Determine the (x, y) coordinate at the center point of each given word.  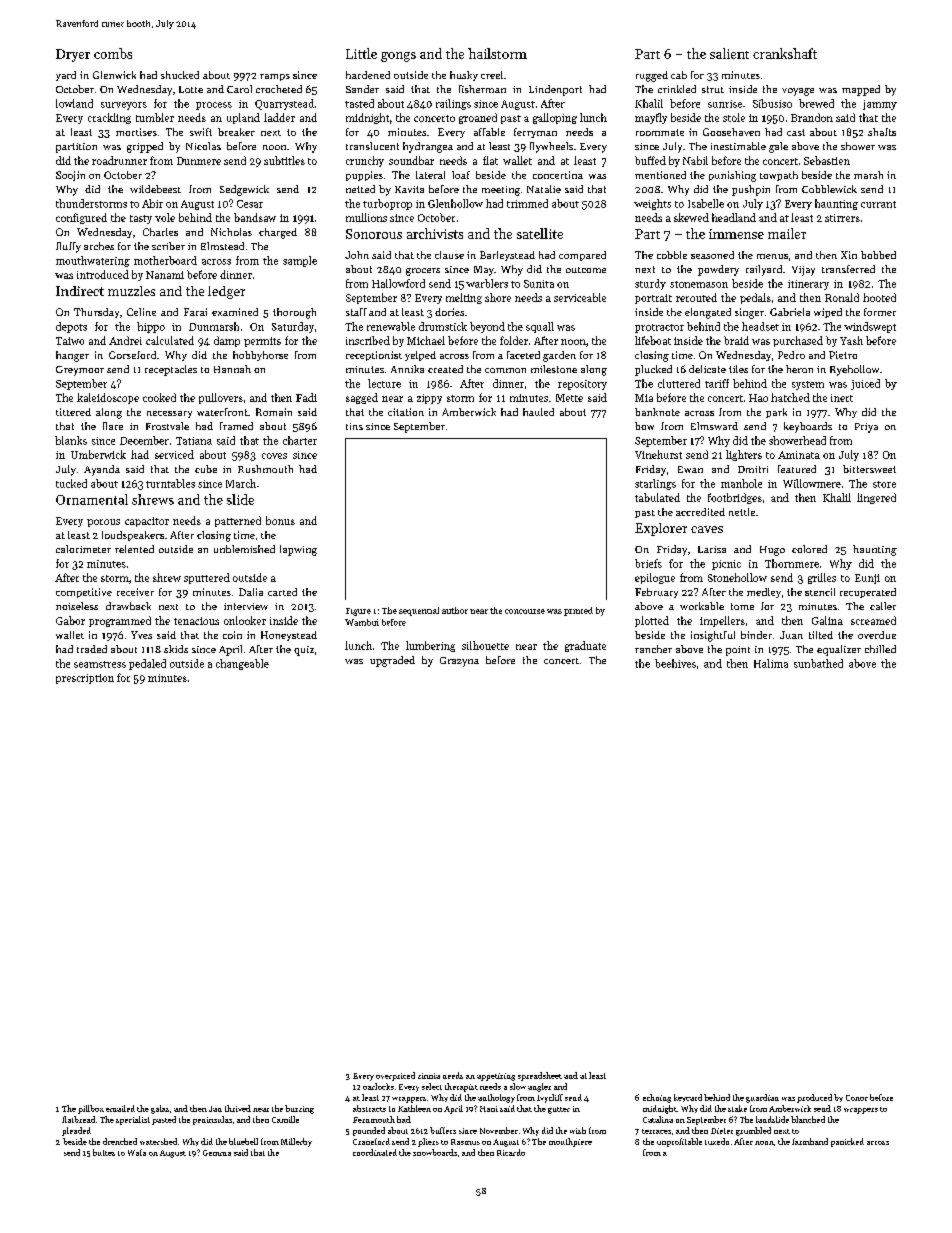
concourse (525, 611)
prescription (85, 679)
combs (113, 53)
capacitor (147, 522)
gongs (398, 57)
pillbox (91, 1109)
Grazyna (459, 662)
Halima (771, 663)
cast (796, 132)
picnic (726, 565)
